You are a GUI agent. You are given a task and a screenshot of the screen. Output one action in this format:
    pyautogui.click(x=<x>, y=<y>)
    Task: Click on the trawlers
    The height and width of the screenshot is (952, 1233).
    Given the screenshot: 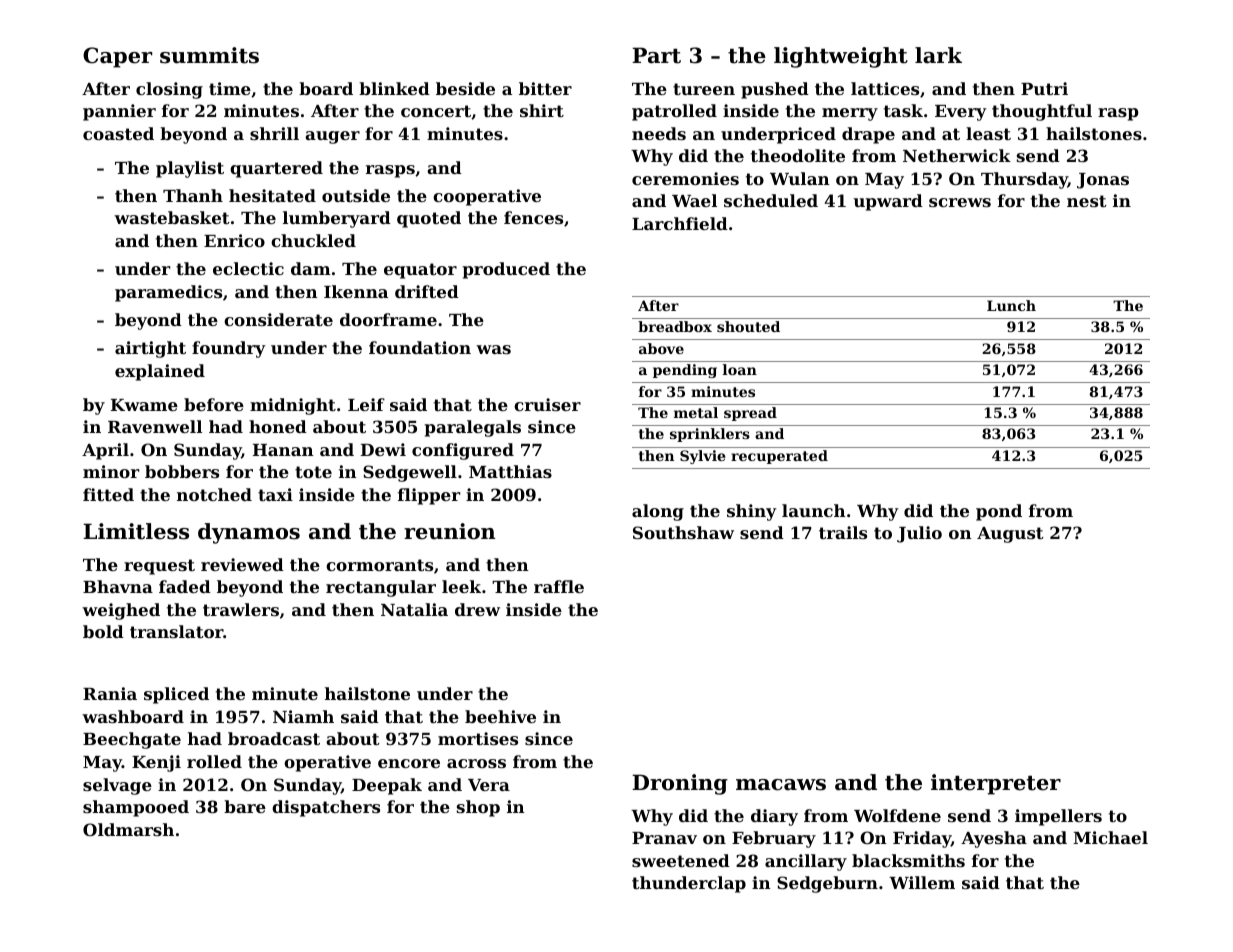 What is the action you would take?
    pyautogui.click(x=241, y=609)
